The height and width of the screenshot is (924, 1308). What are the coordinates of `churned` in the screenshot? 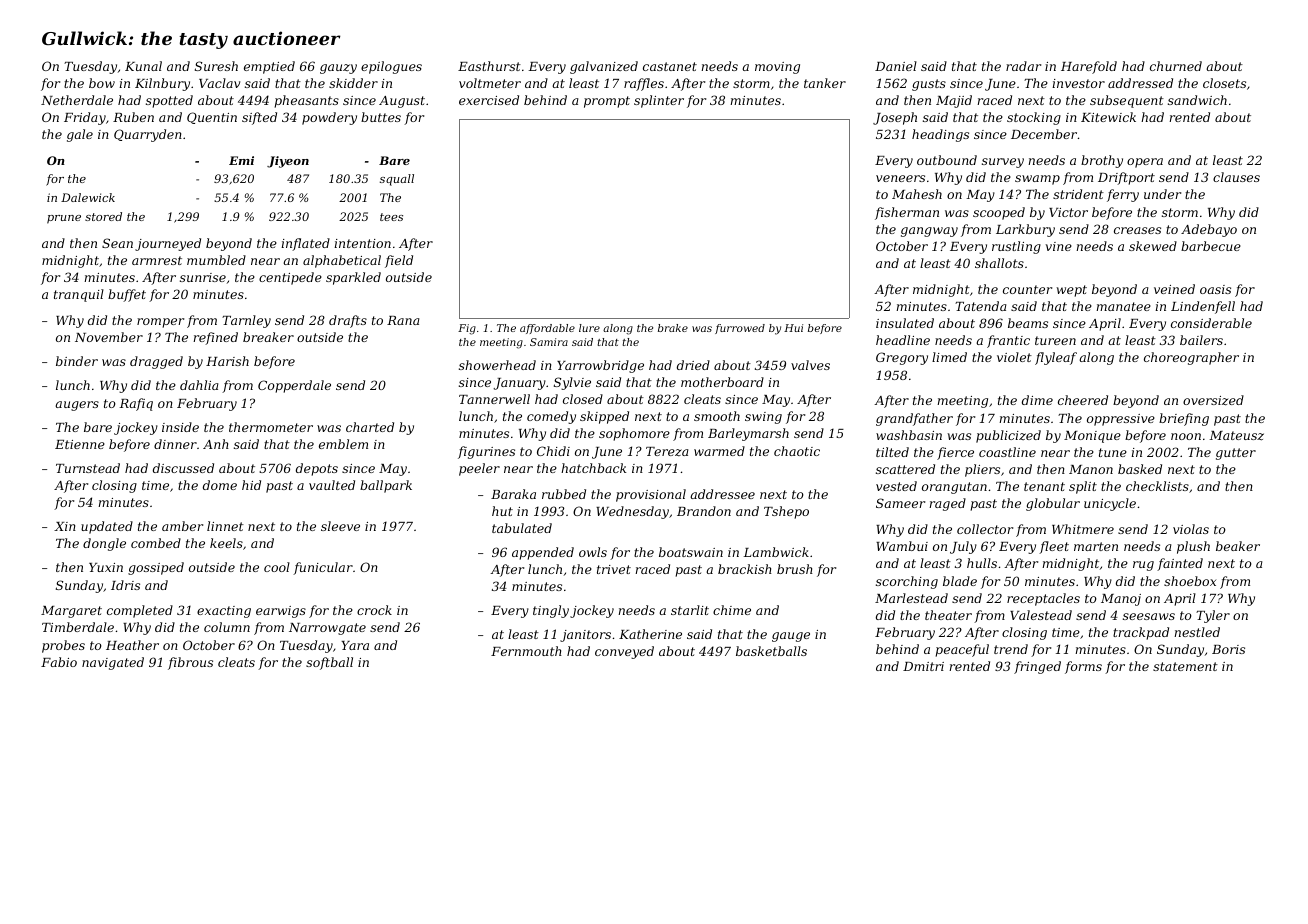 It's located at (1176, 66).
